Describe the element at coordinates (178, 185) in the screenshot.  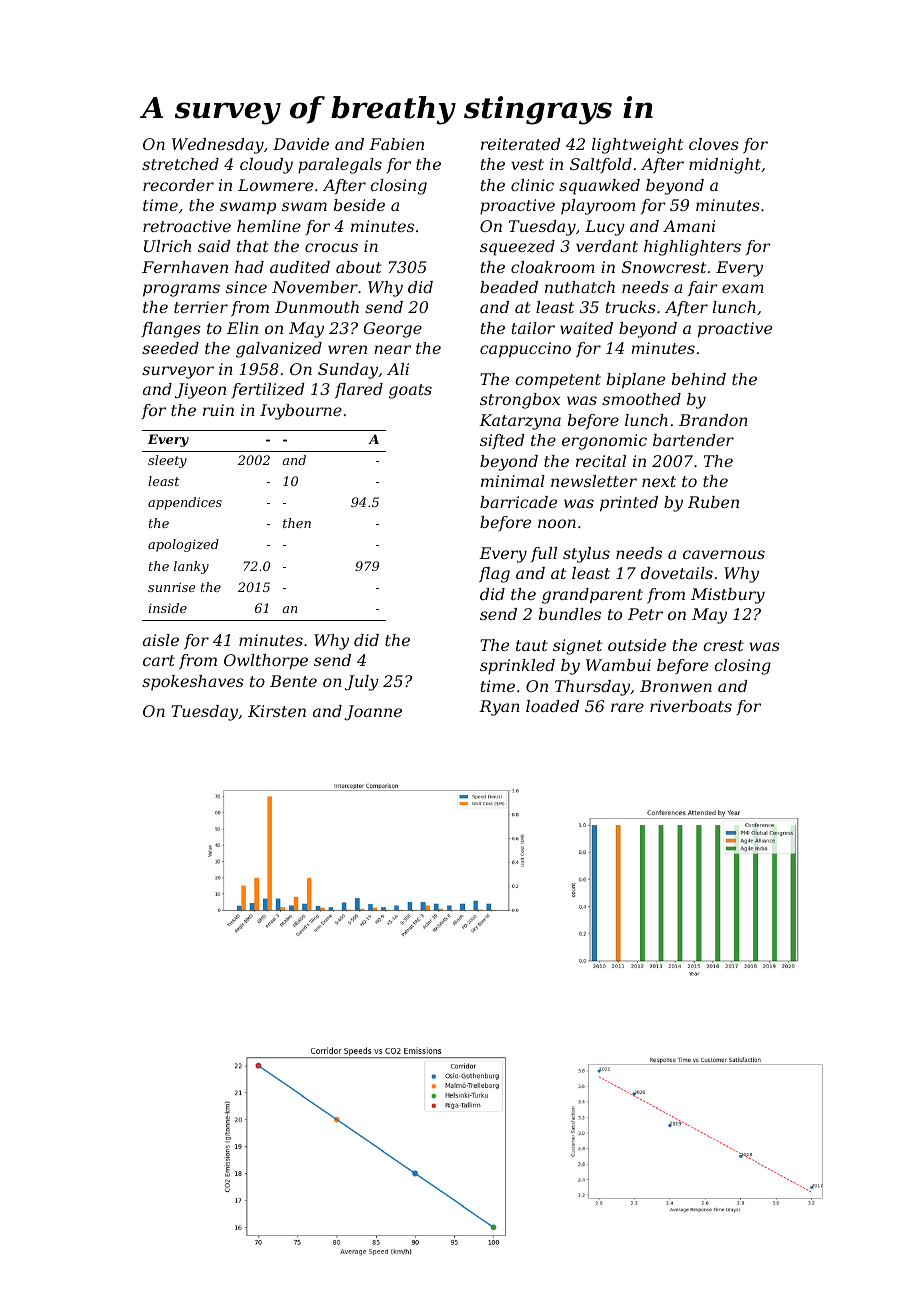
I see `recorder` at that location.
